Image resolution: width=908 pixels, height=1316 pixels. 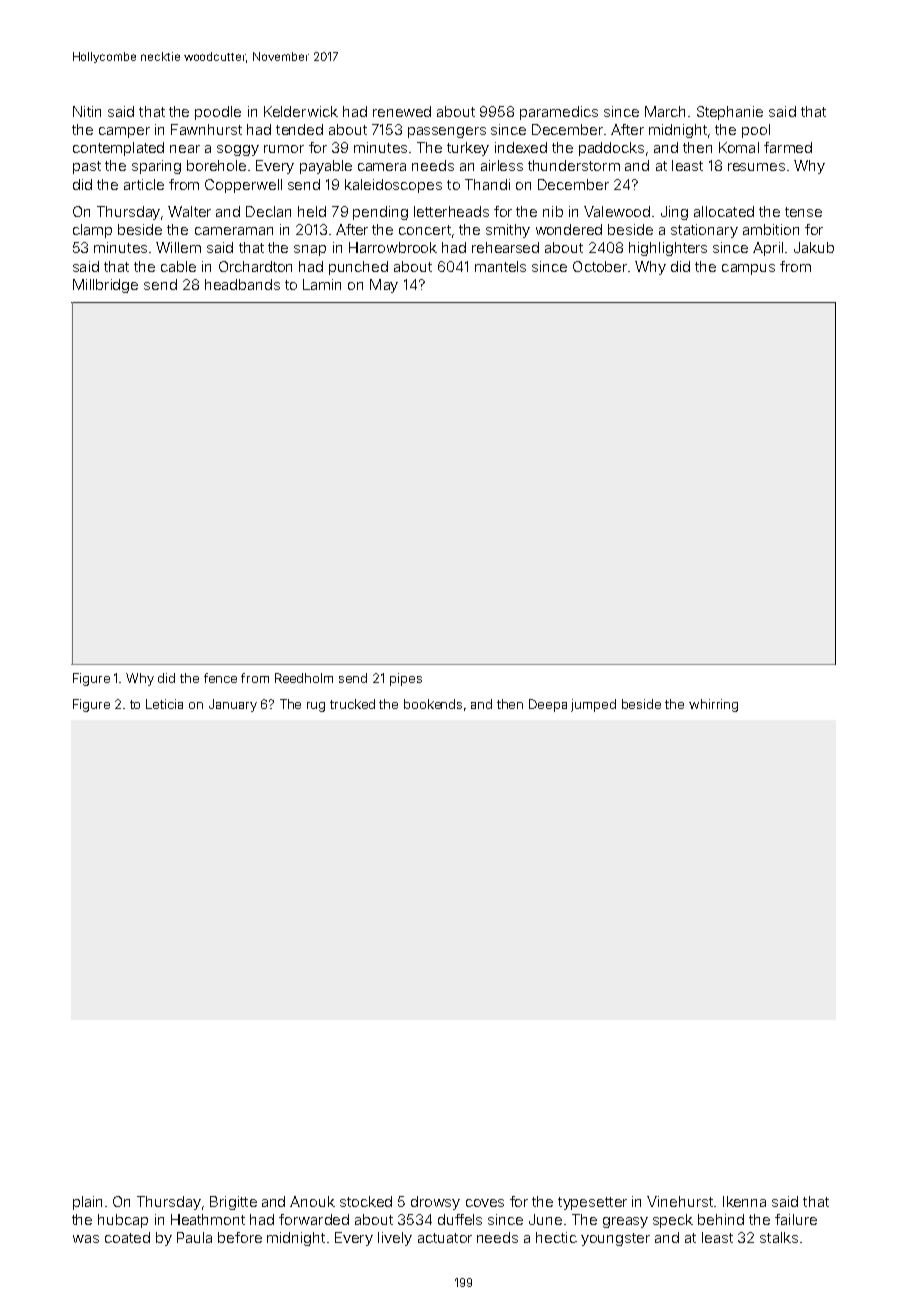 What do you see at coordinates (366, 1201) in the document?
I see `stocked` at bounding box center [366, 1201].
